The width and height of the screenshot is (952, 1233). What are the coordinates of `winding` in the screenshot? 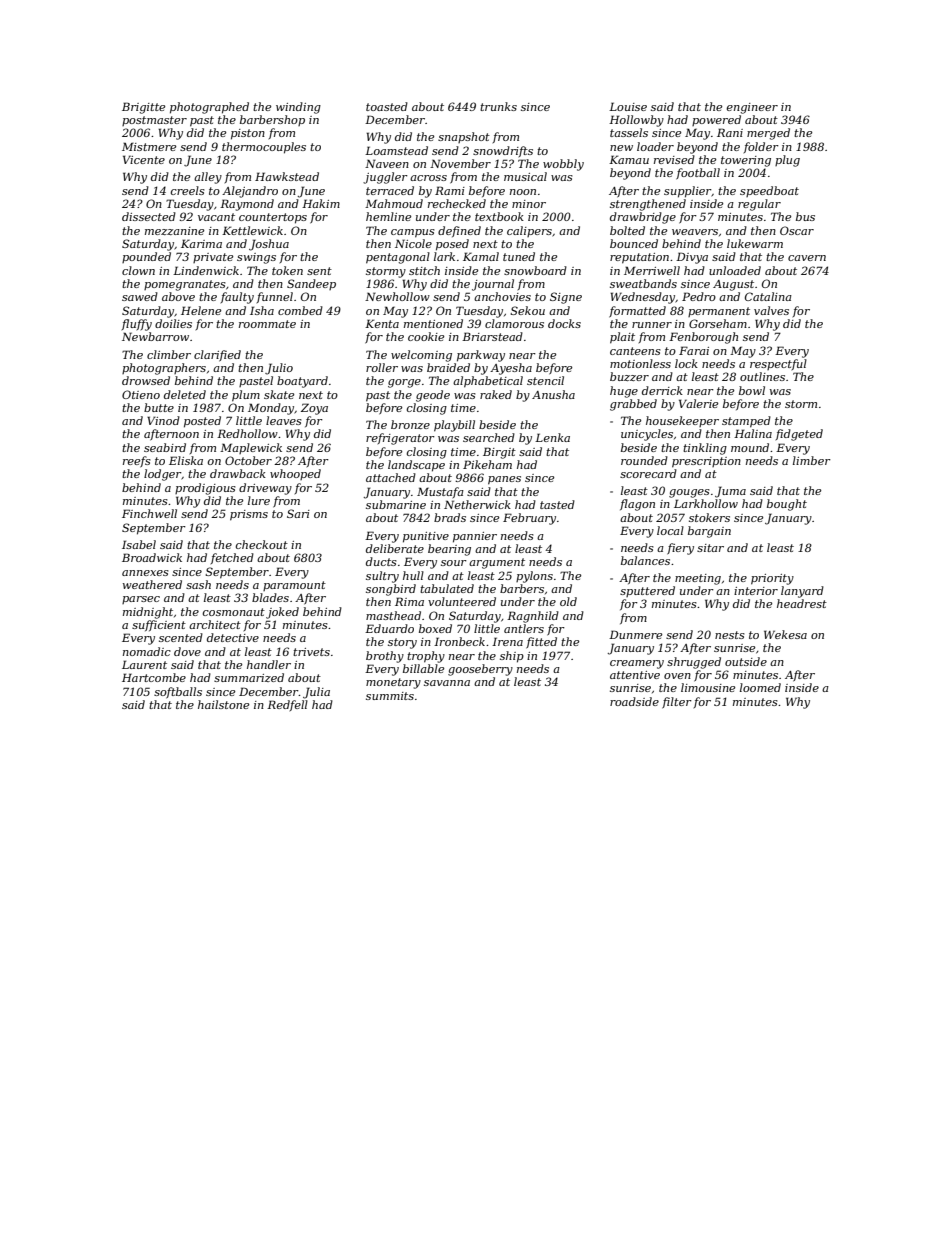 It's located at (298, 108).
